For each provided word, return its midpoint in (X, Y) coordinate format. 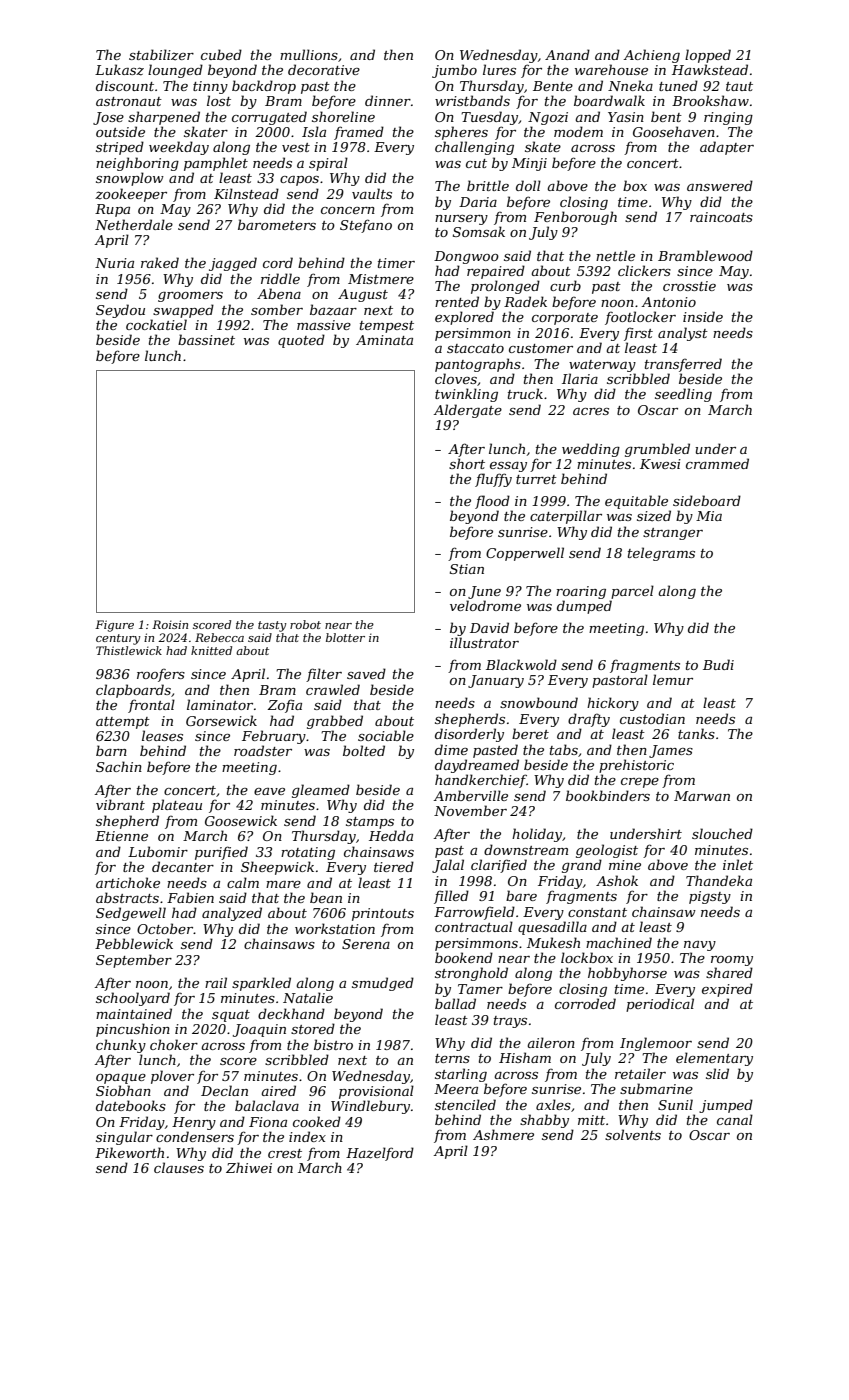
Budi (718, 664)
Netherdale (134, 224)
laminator (220, 704)
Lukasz (119, 70)
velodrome (485, 605)
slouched (722, 833)
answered (720, 185)
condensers (195, 1136)
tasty (272, 626)
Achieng (651, 56)
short (467, 463)
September (134, 961)
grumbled (657, 450)
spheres (461, 133)
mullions (309, 54)
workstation (335, 928)
